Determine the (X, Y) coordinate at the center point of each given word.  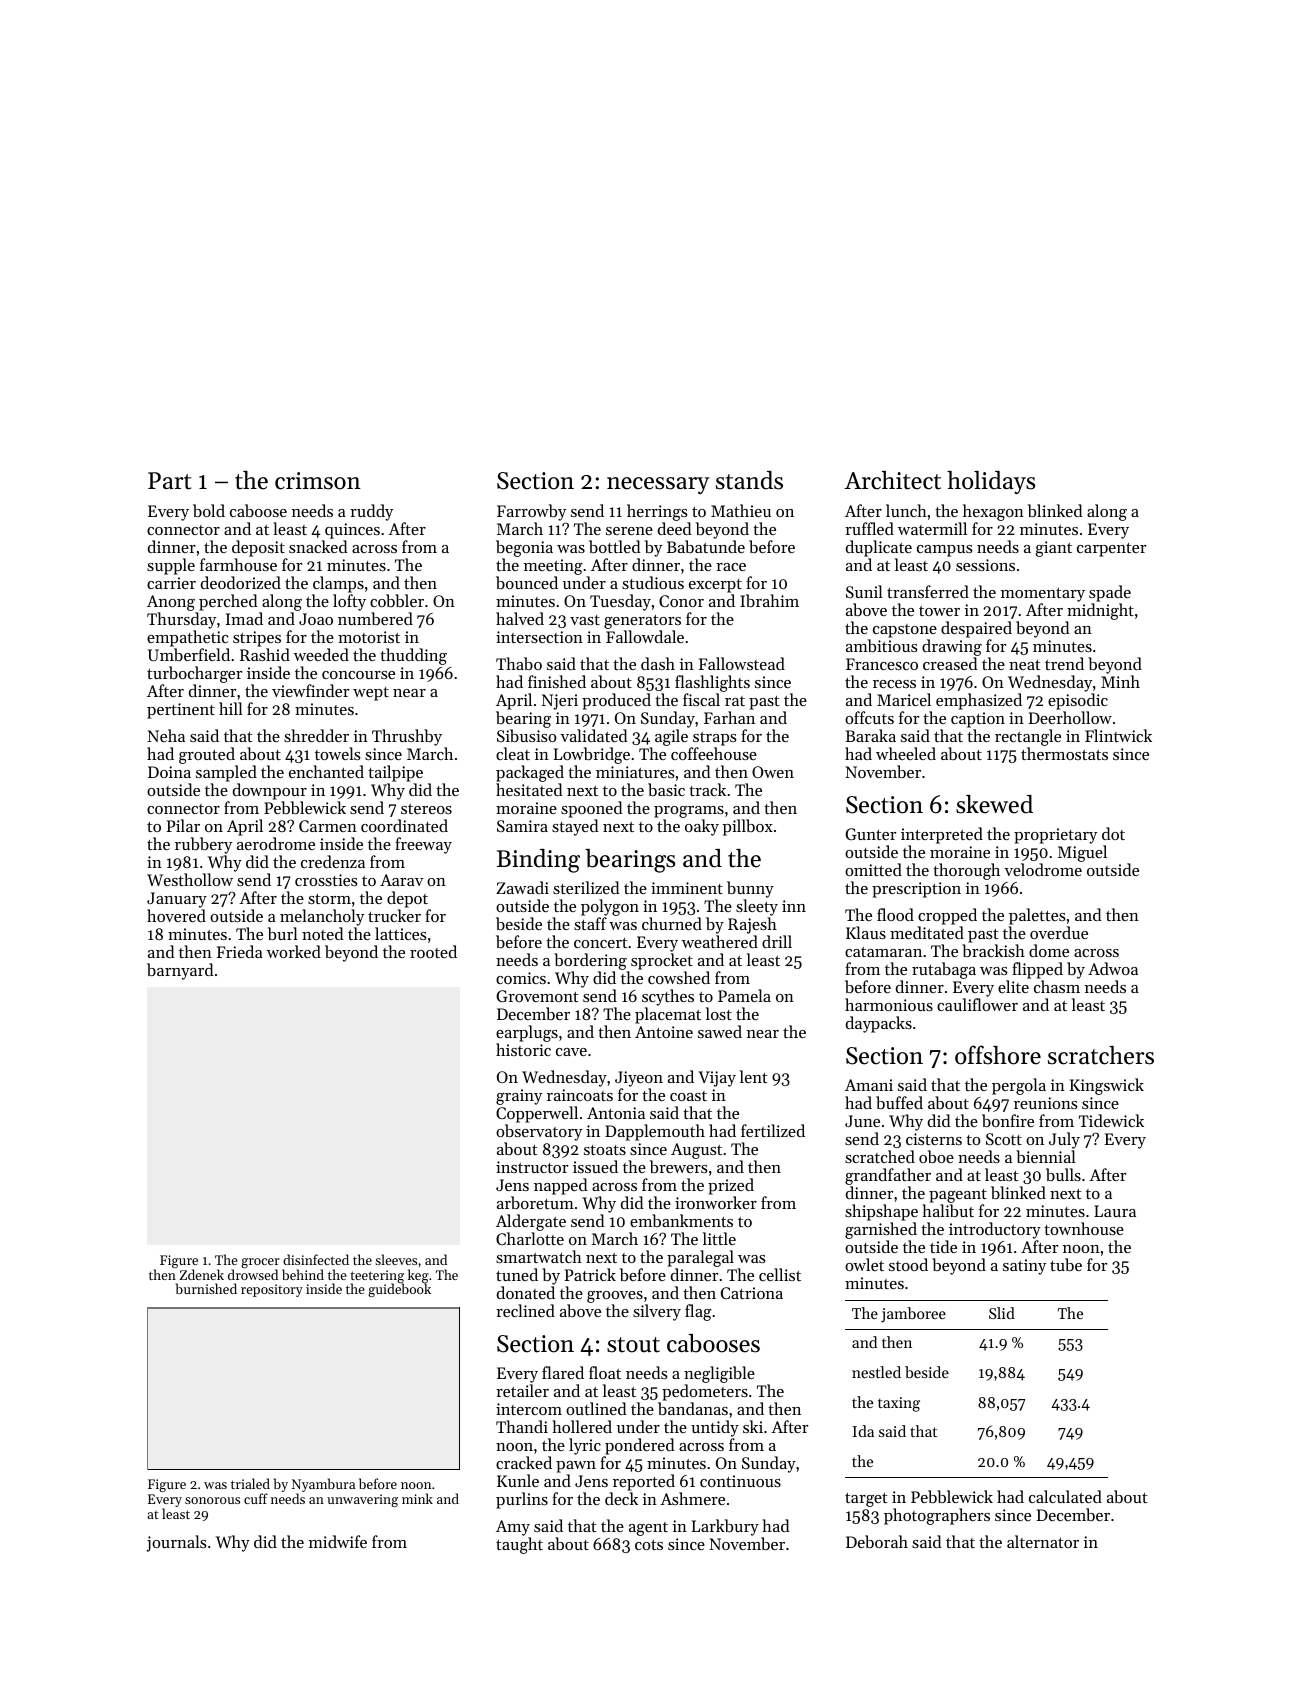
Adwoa (1113, 968)
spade (1110, 593)
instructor (532, 1167)
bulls (1063, 1174)
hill (231, 708)
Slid (1002, 1313)
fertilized (773, 1130)
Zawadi (522, 887)
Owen (773, 772)
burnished (206, 1288)
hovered (176, 915)
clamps (338, 584)
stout (633, 1345)
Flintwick (1118, 735)
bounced (527, 582)
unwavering (362, 1500)
